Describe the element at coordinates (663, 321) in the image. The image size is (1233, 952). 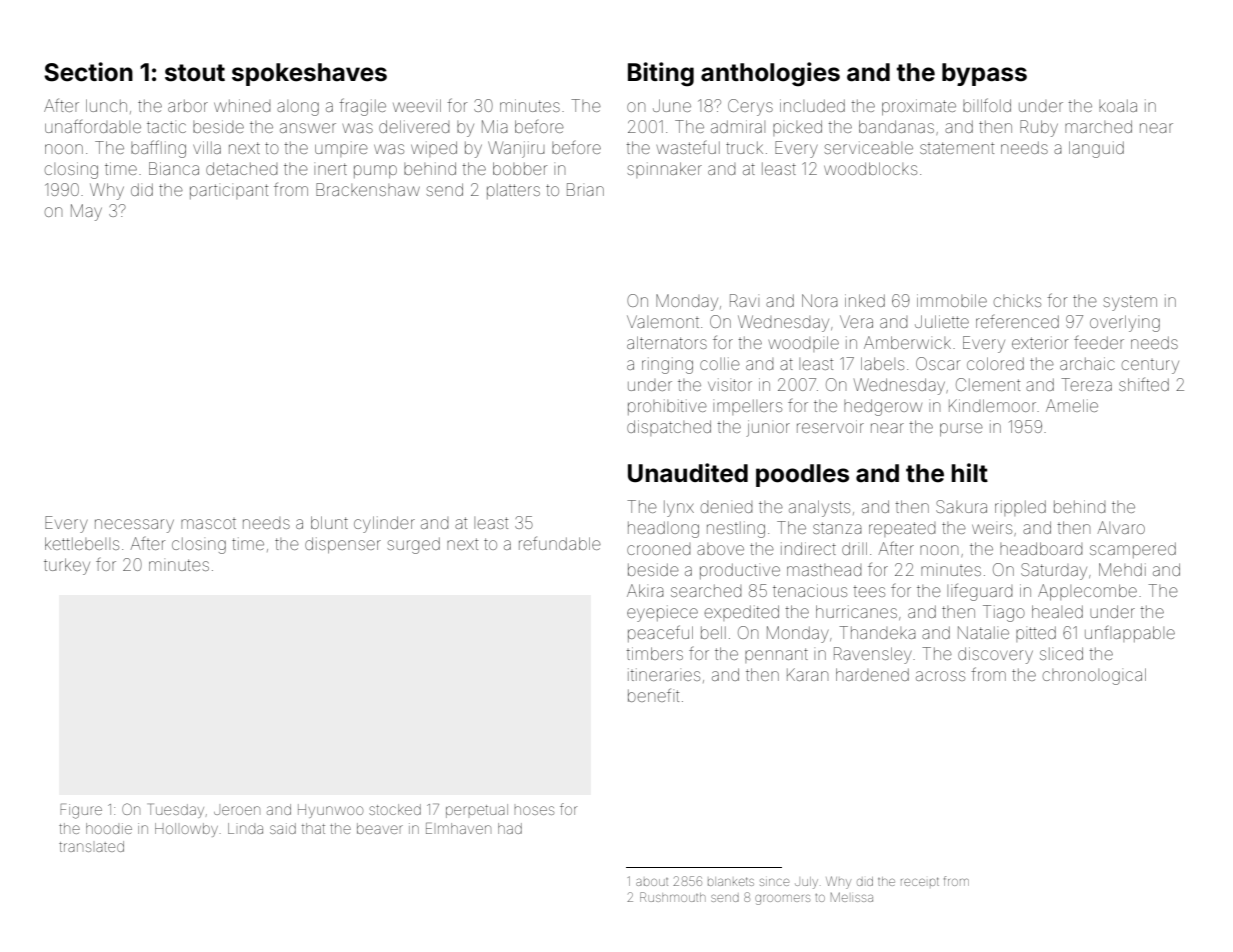
I see `Valemont` at that location.
